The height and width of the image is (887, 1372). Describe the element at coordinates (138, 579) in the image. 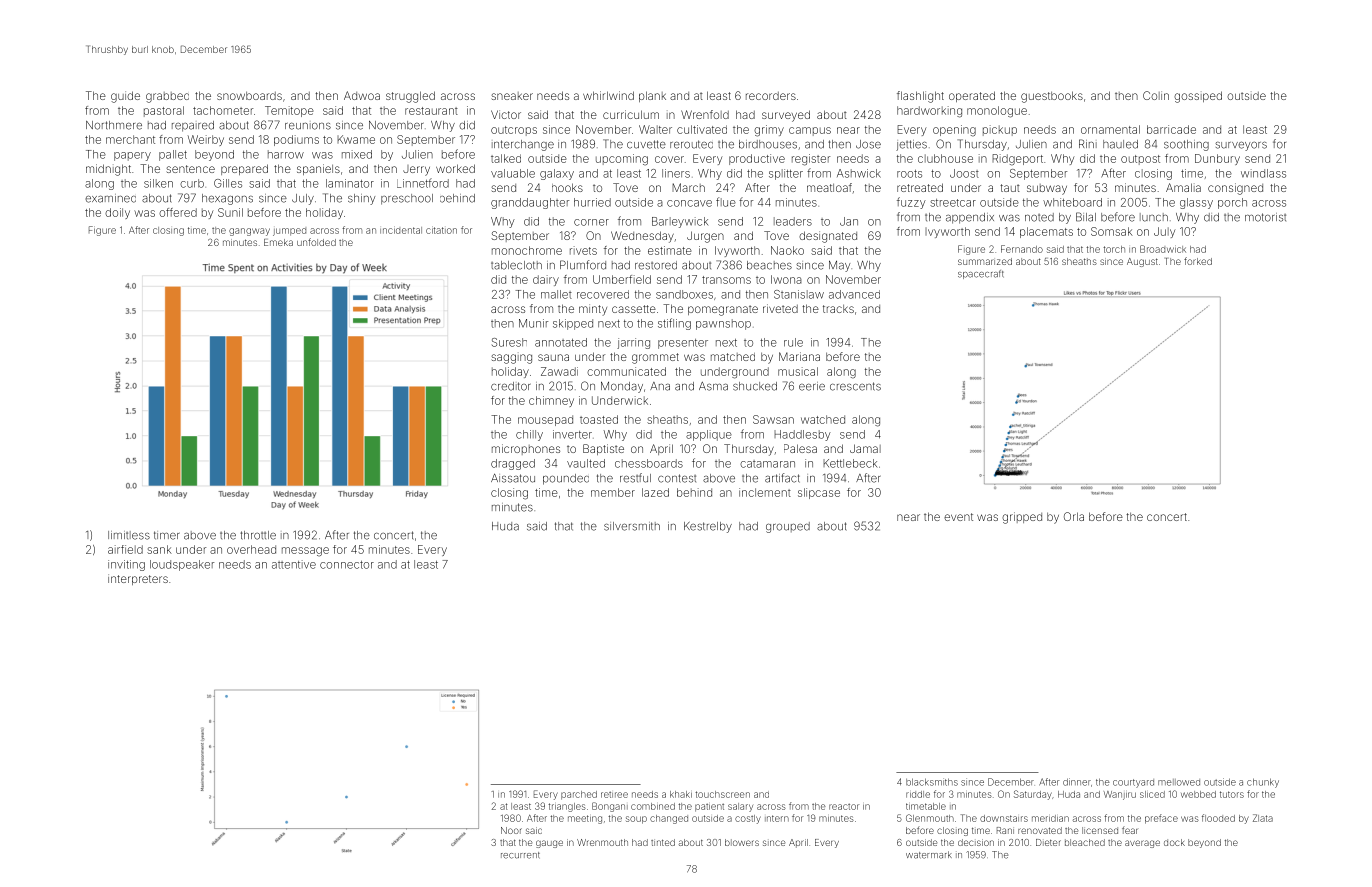

I see `interpreters` at that location.
